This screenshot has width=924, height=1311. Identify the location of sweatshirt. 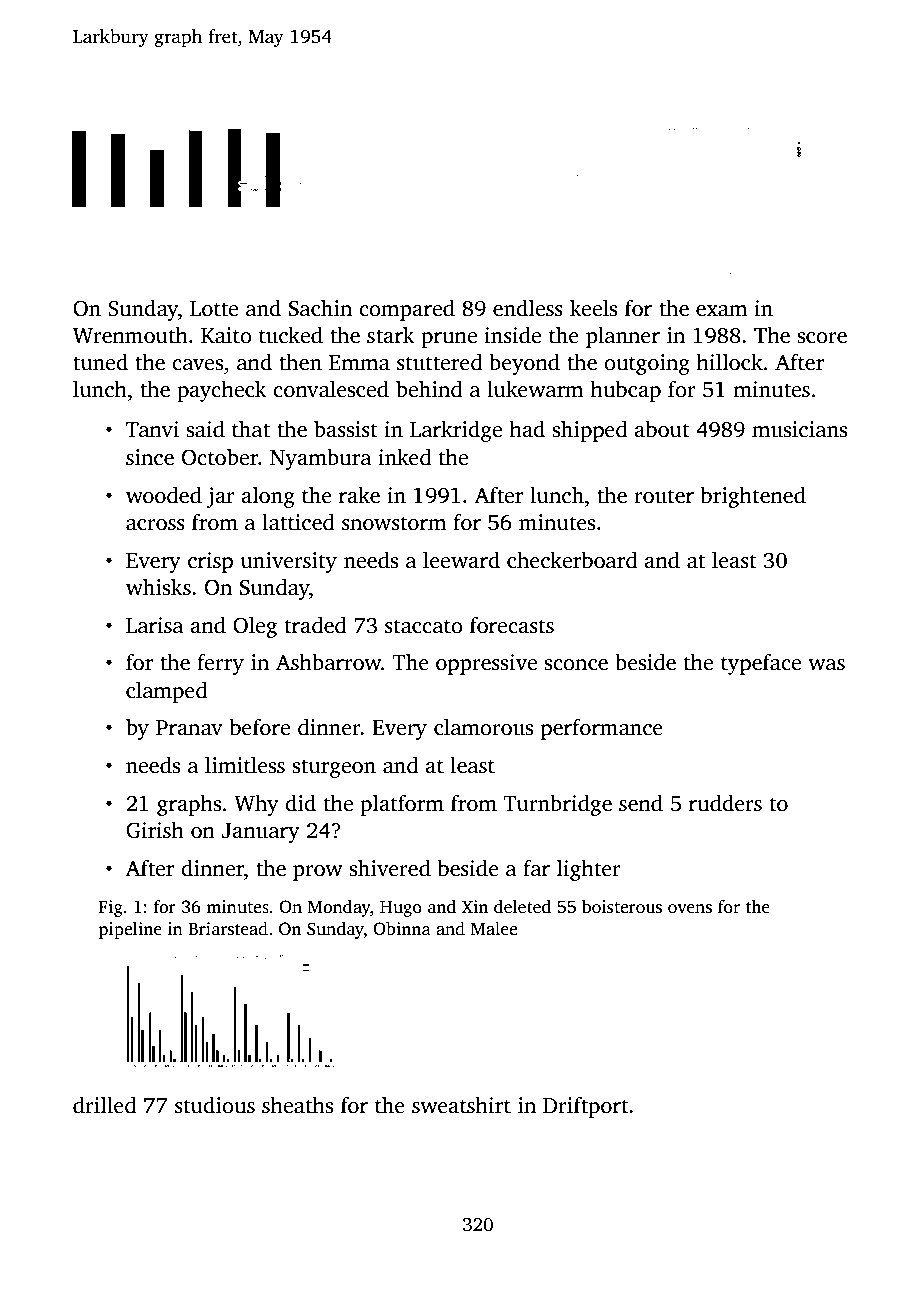
(461, 1105).
